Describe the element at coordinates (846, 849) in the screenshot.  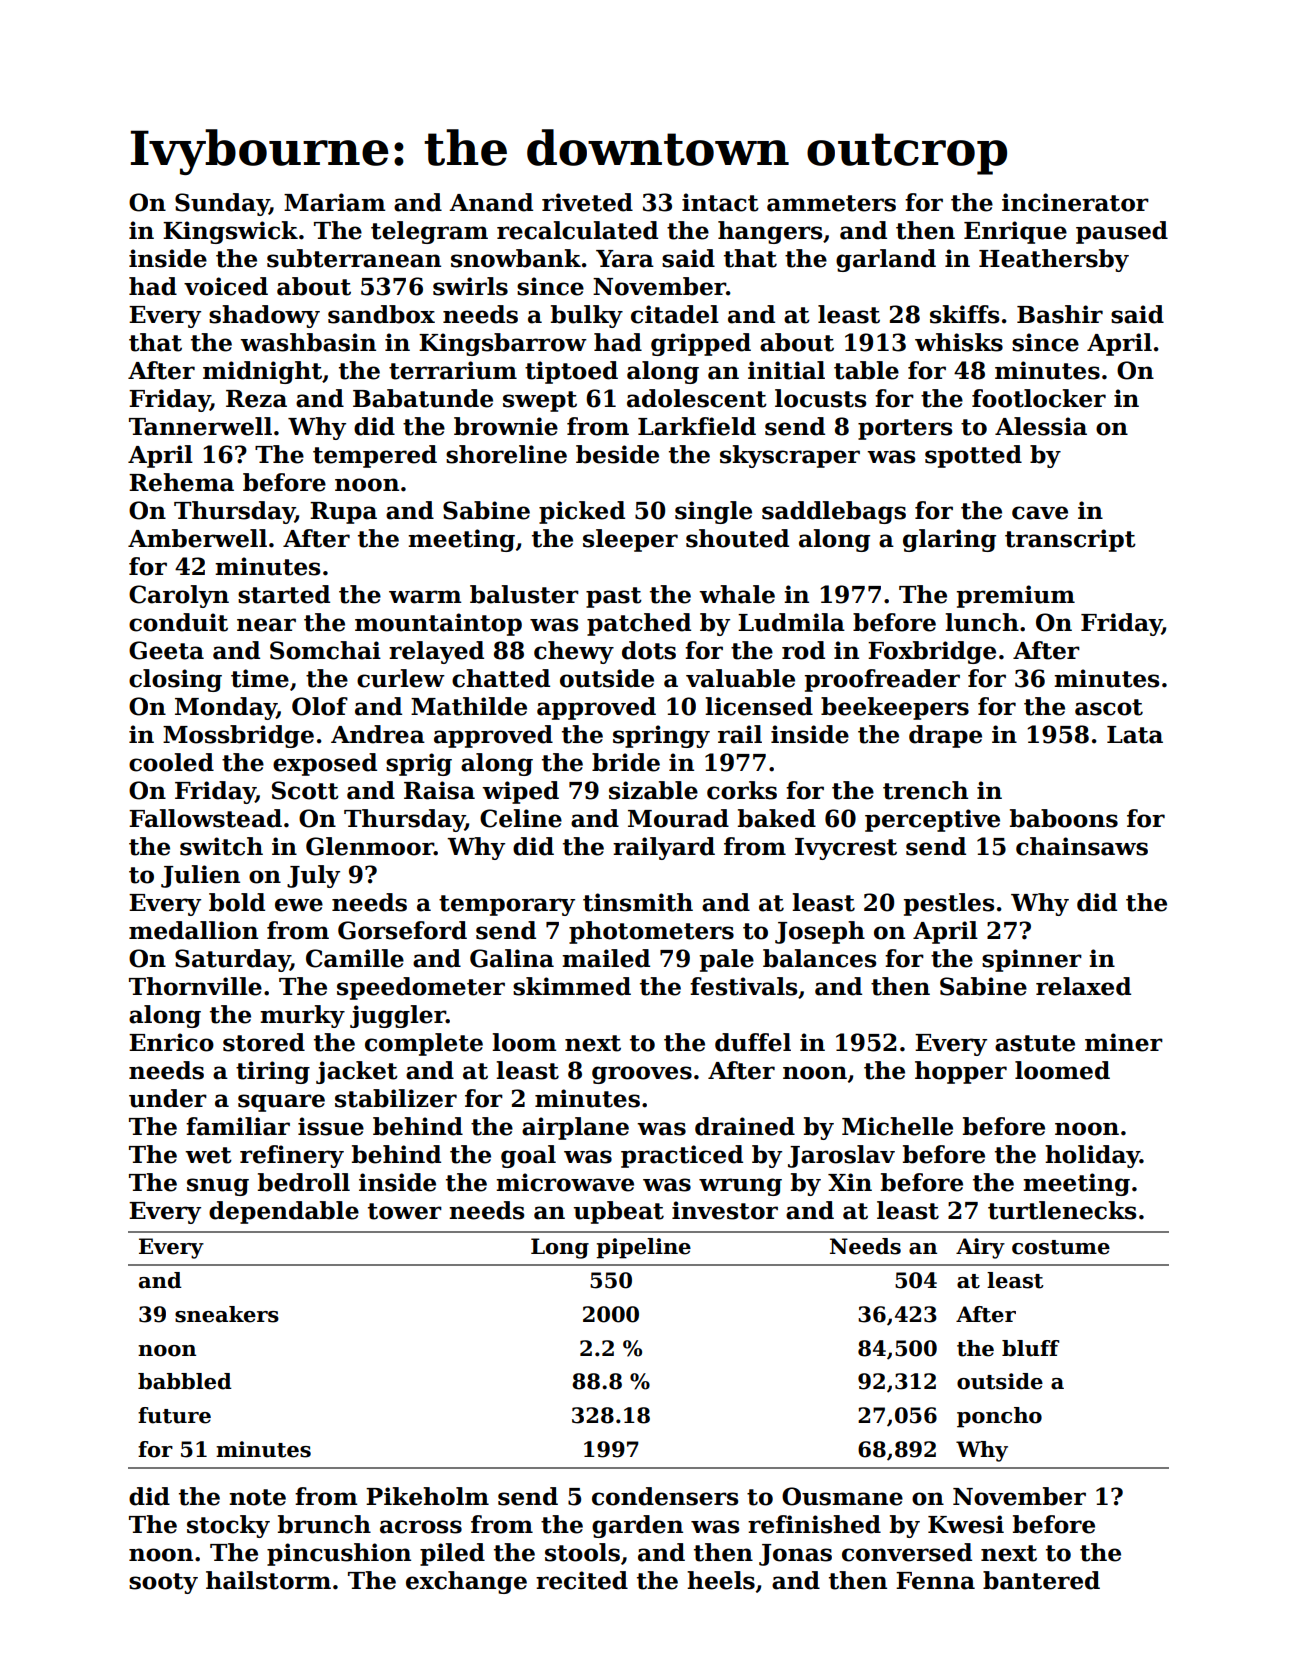
I see `Ivycrest` at that location.
